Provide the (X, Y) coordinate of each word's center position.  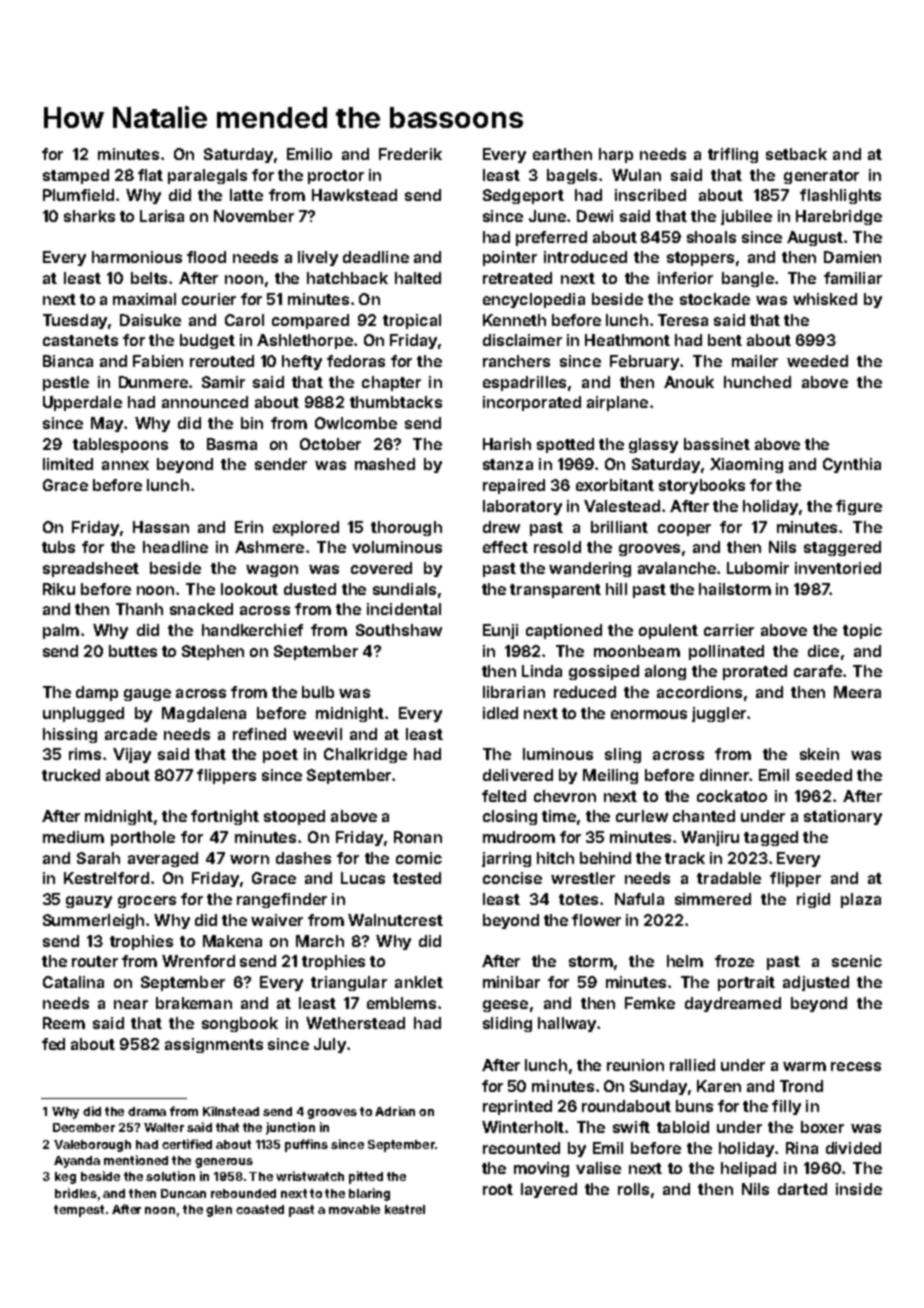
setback (796, 154)
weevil (317, 734)
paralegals (207, 176)
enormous (649, 714)
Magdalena (204, 714)
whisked (825, 299)
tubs (58, 547)
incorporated (532, 403)
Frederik (410, 154)
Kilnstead (231, 1111)
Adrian (395, 1111)
